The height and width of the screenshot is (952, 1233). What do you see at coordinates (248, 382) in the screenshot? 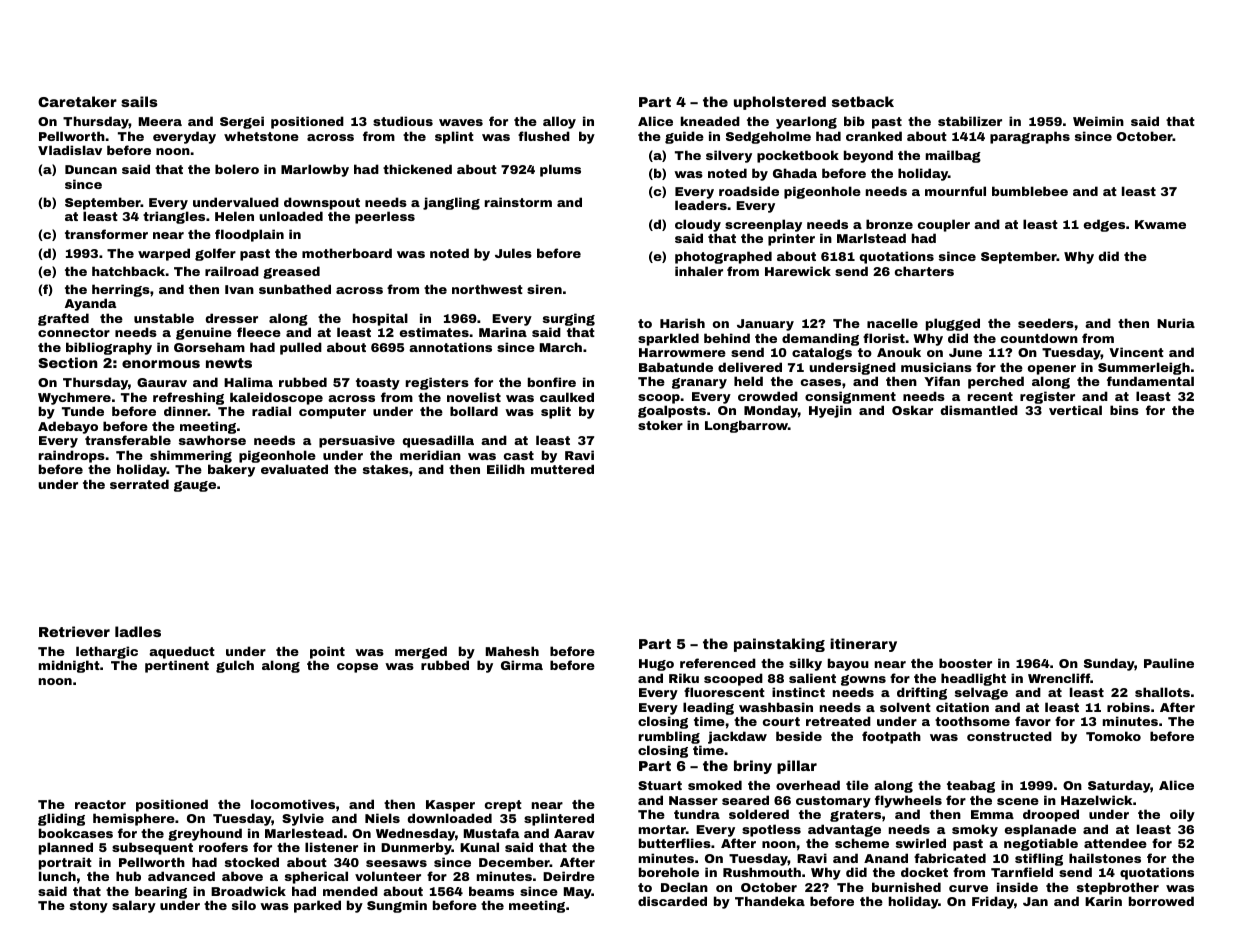
I see `Halima` at bounding box center [248, 382].
